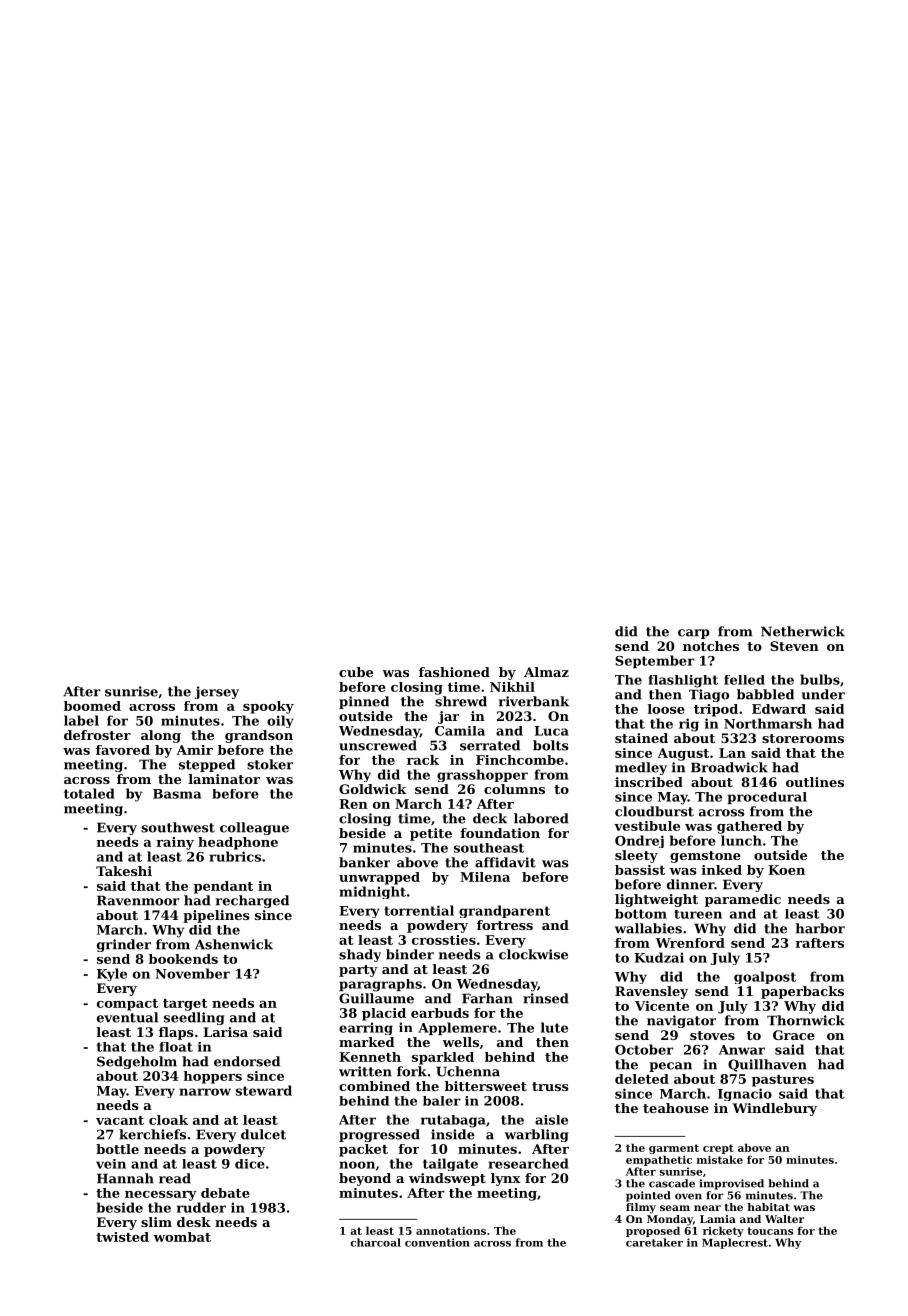  What do you see at coordinates (379, 1135) in the page?
I see `progressed` at bounding box center [379, 1135].
